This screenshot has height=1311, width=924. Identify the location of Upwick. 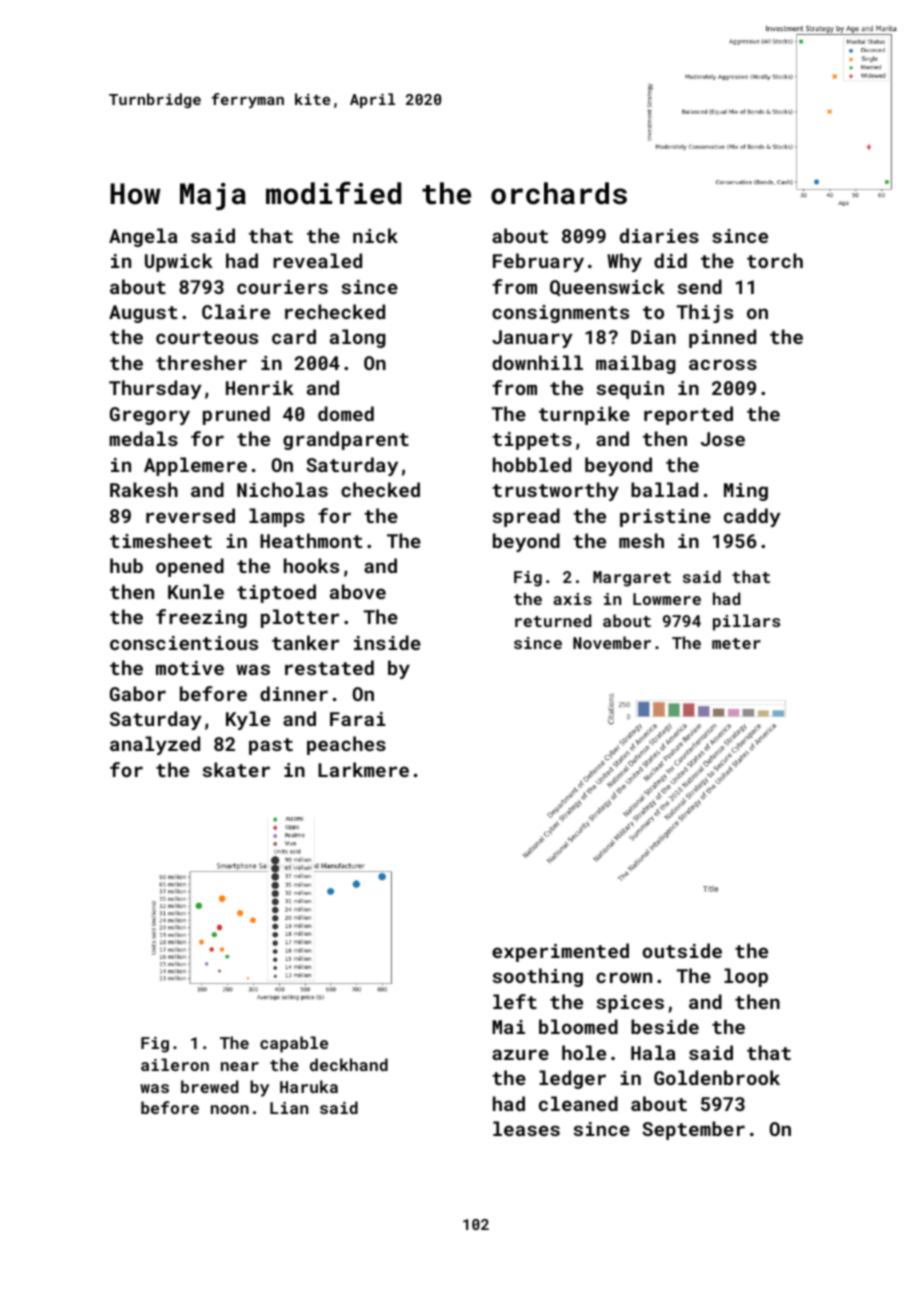
(179, 262).
